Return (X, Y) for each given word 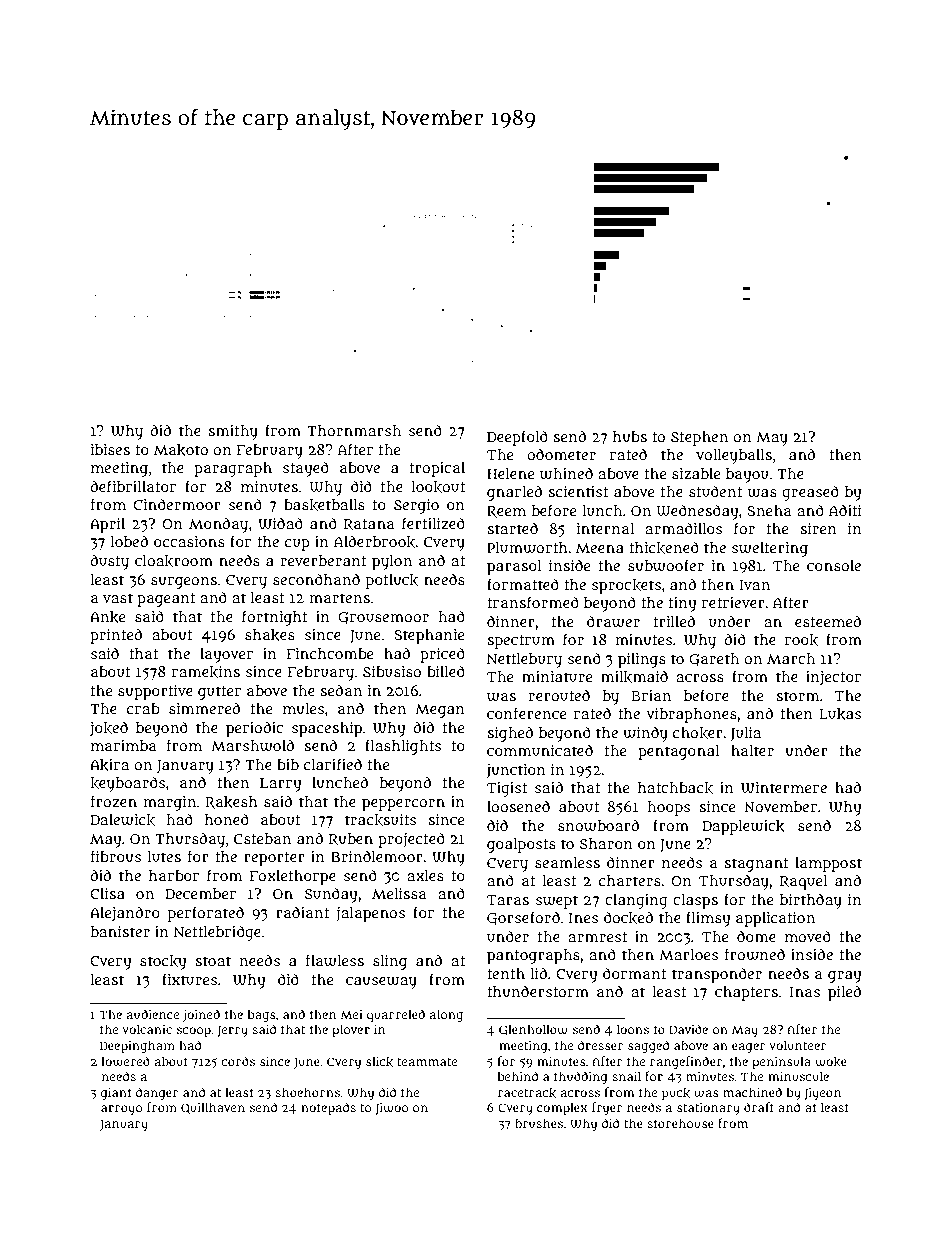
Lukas (840, 714)
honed (227, 819)
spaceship (327, 729)
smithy (233, 432)
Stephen (699, 438)
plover (351, 1030)
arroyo (121, 1110)
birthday (811, 901)
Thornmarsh (354, 430)
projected (411, 840)
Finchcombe (330, 653)
